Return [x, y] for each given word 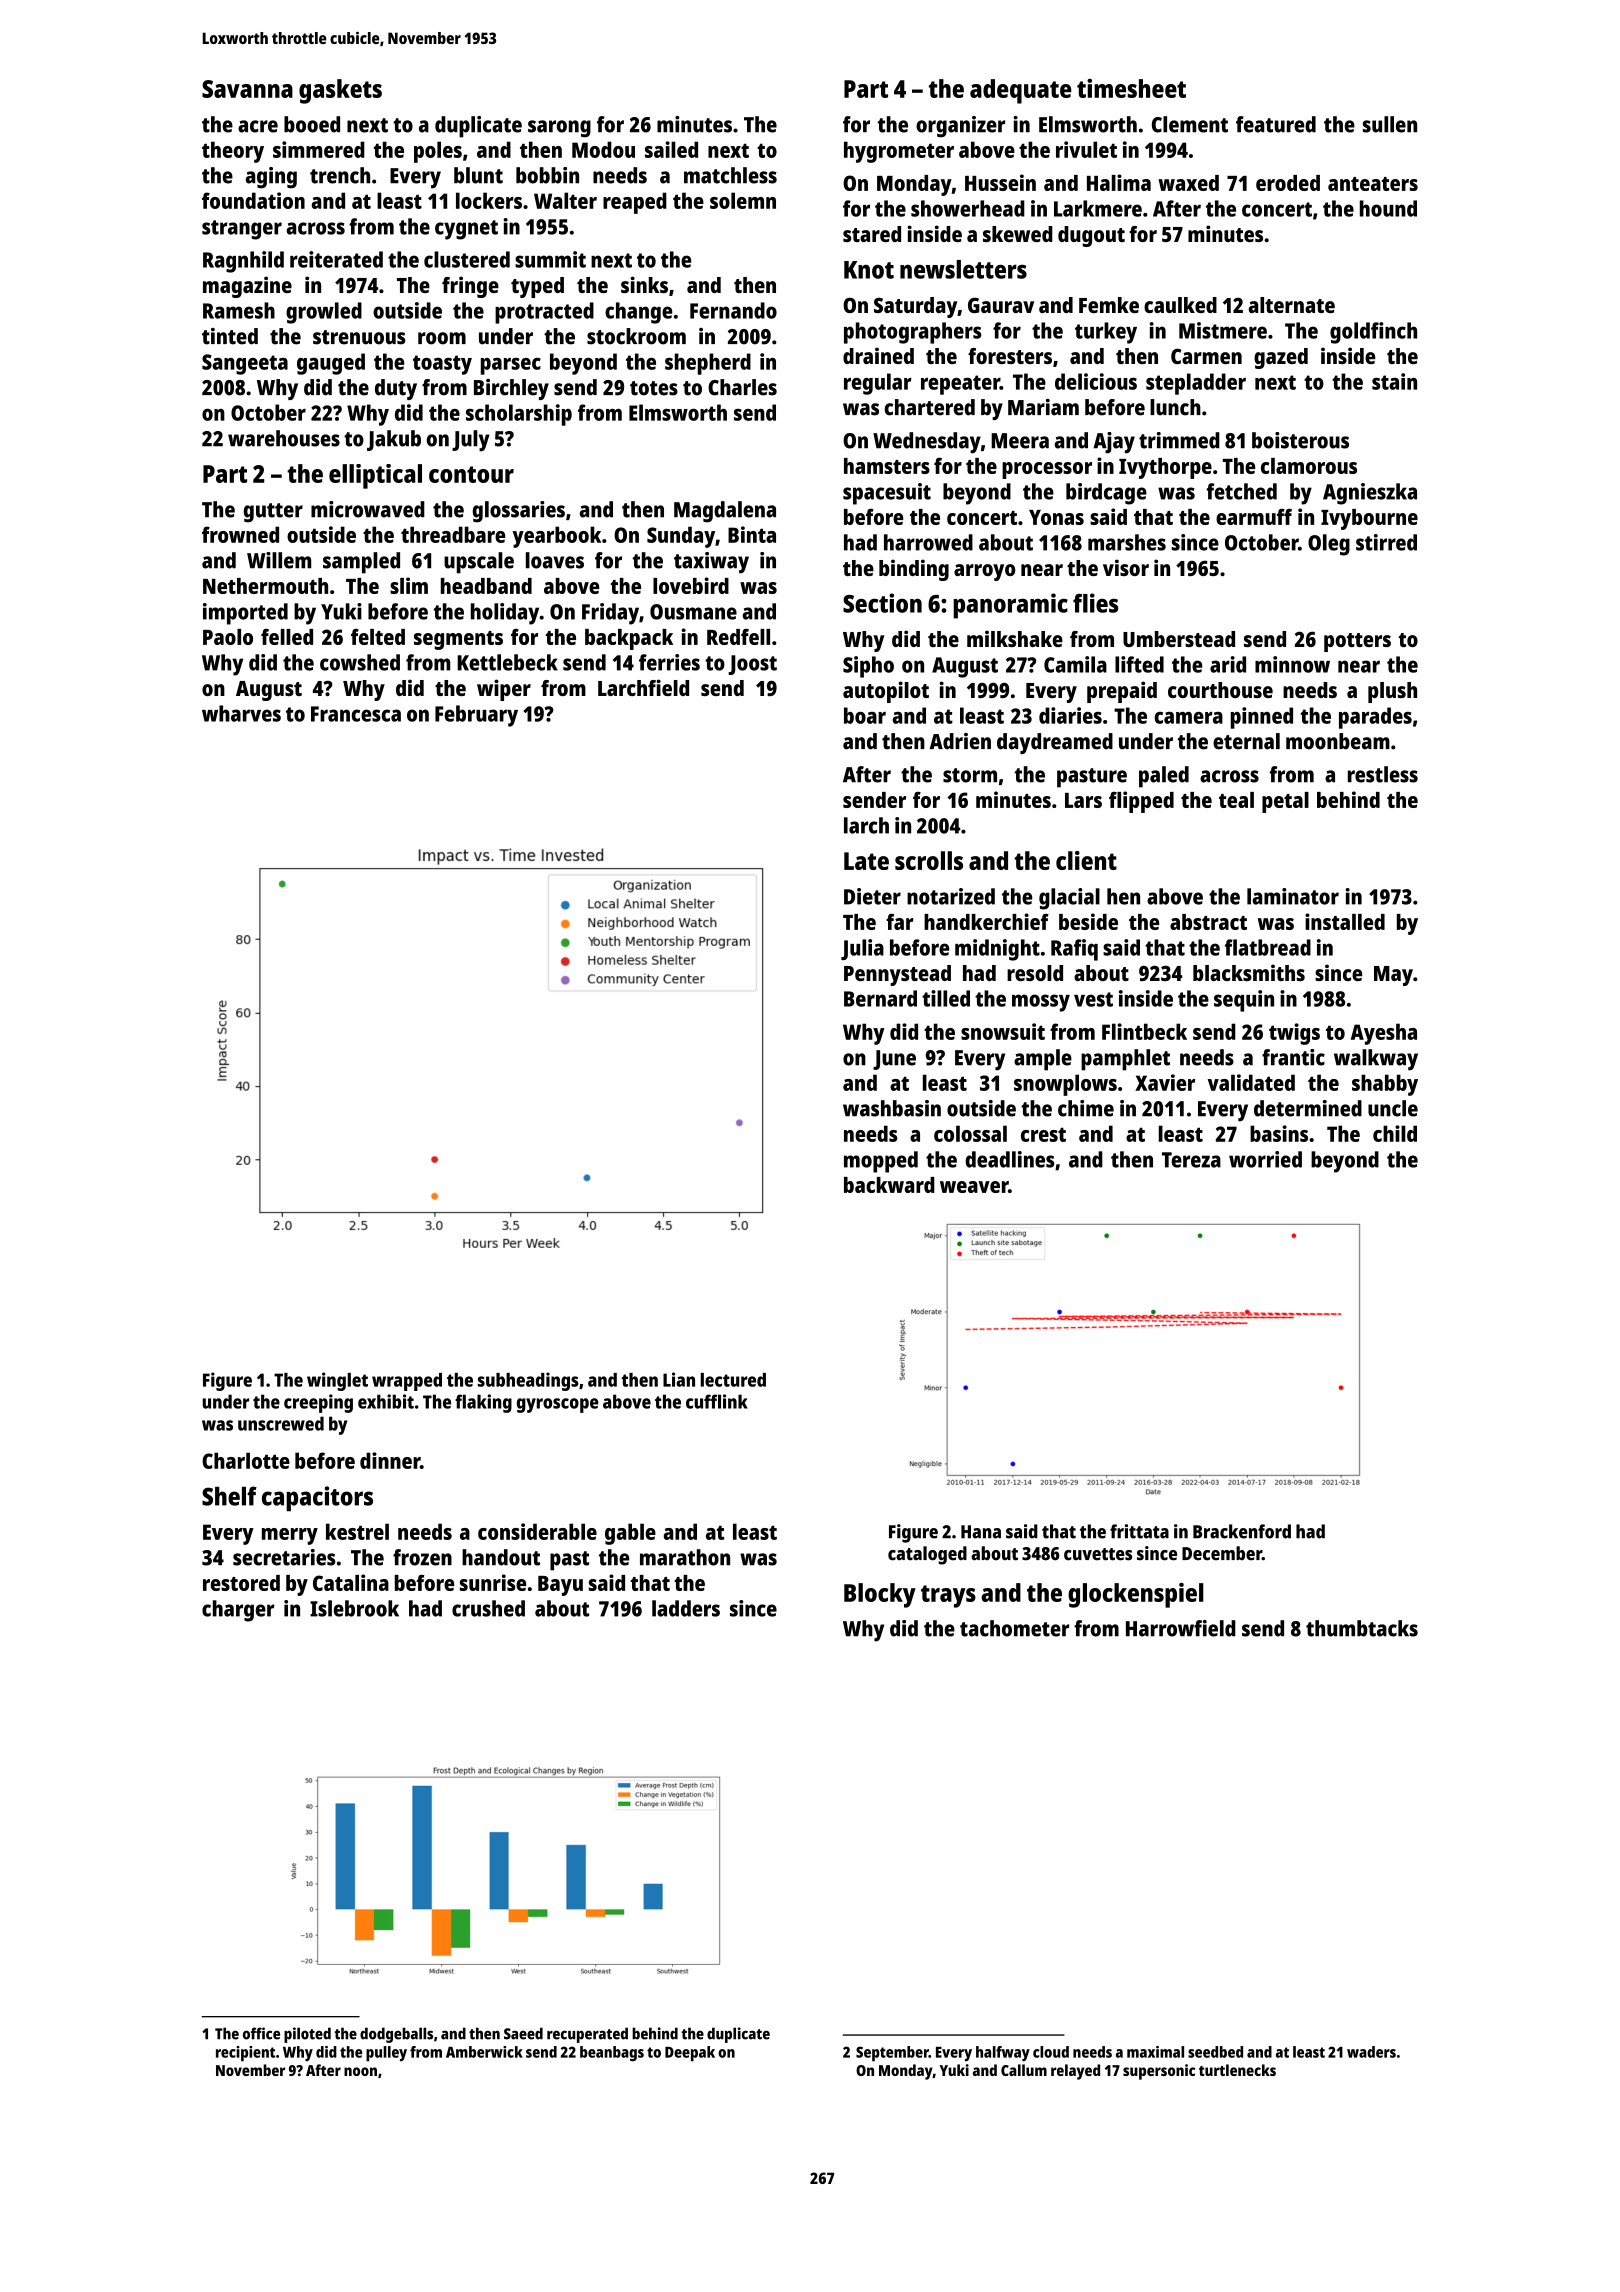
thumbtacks [1362, 1628]
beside [1088, 921]
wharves [241, 713]
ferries [669, 662]
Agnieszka [1370, 494]
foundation [253, 200]
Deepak [690, 2054]
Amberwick [484, 2052]
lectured [733, 1380]
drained [878, 355]
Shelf [229, 1496]
